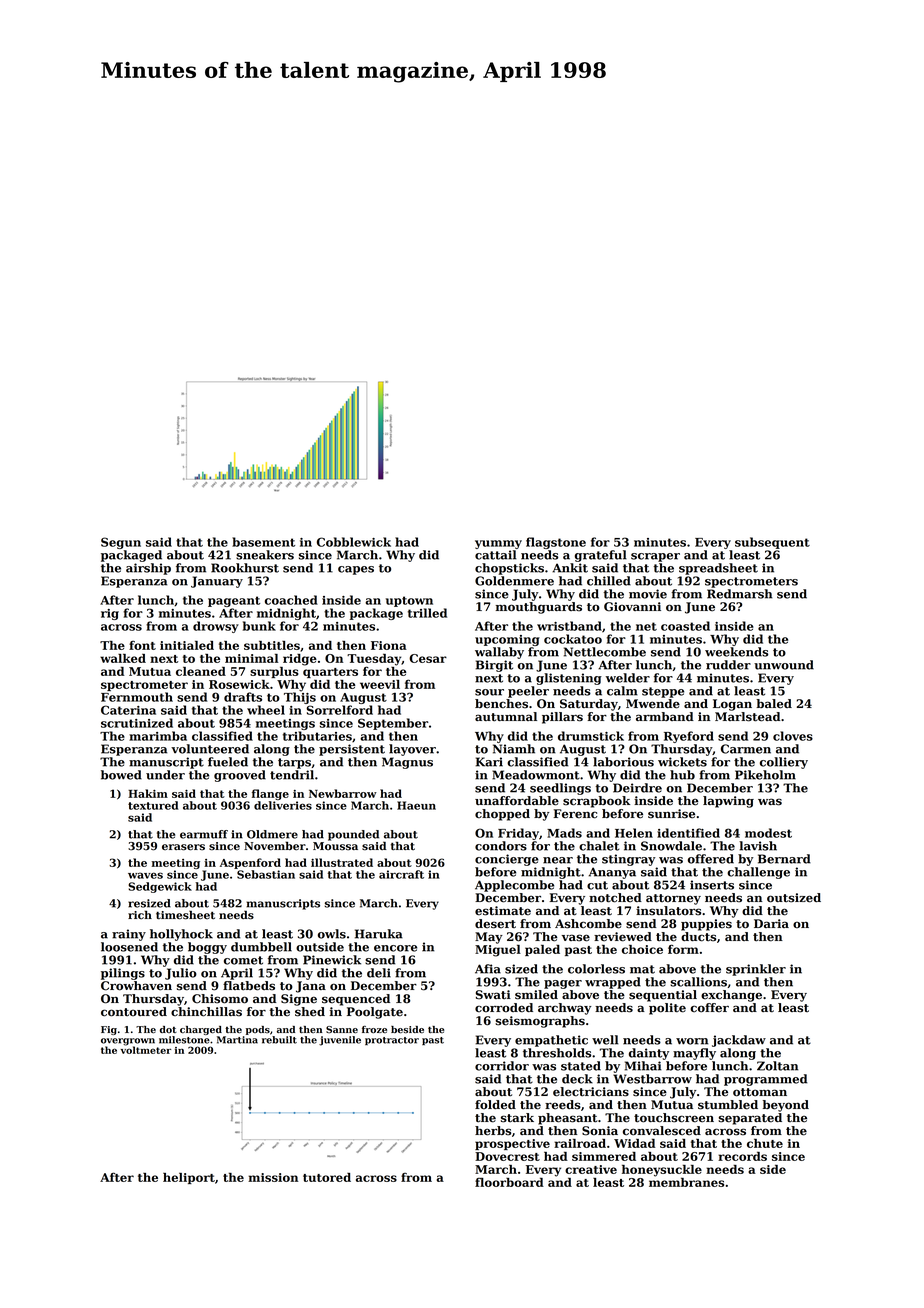 This page has width=924, height=1308. I want to click on desert, so click(495, 924).
